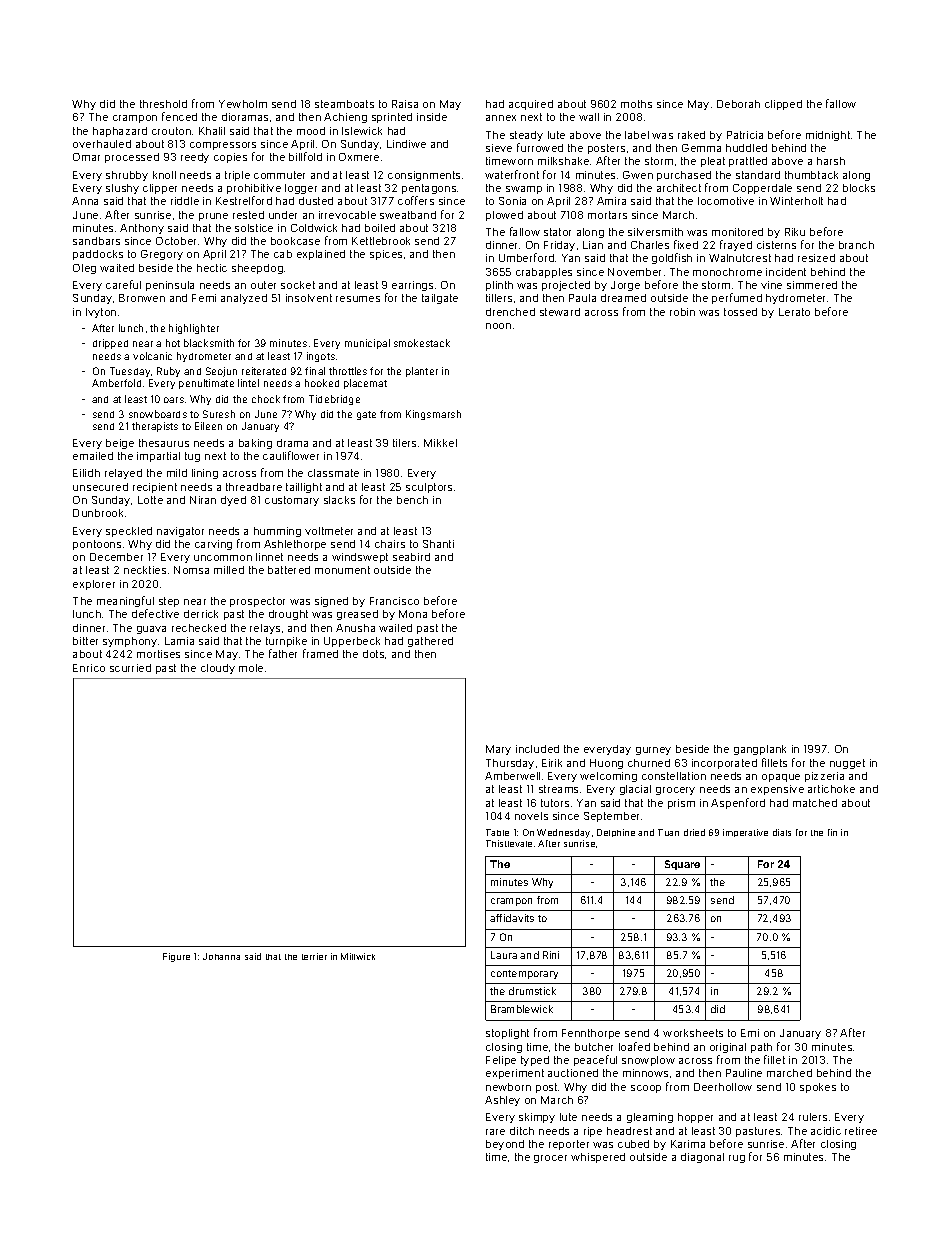 This screenshot has width=952, height=1233. What do you see at coordinates (847, 764) in the screenshot?
I see `nugget` at bounding box center [847, 764].
